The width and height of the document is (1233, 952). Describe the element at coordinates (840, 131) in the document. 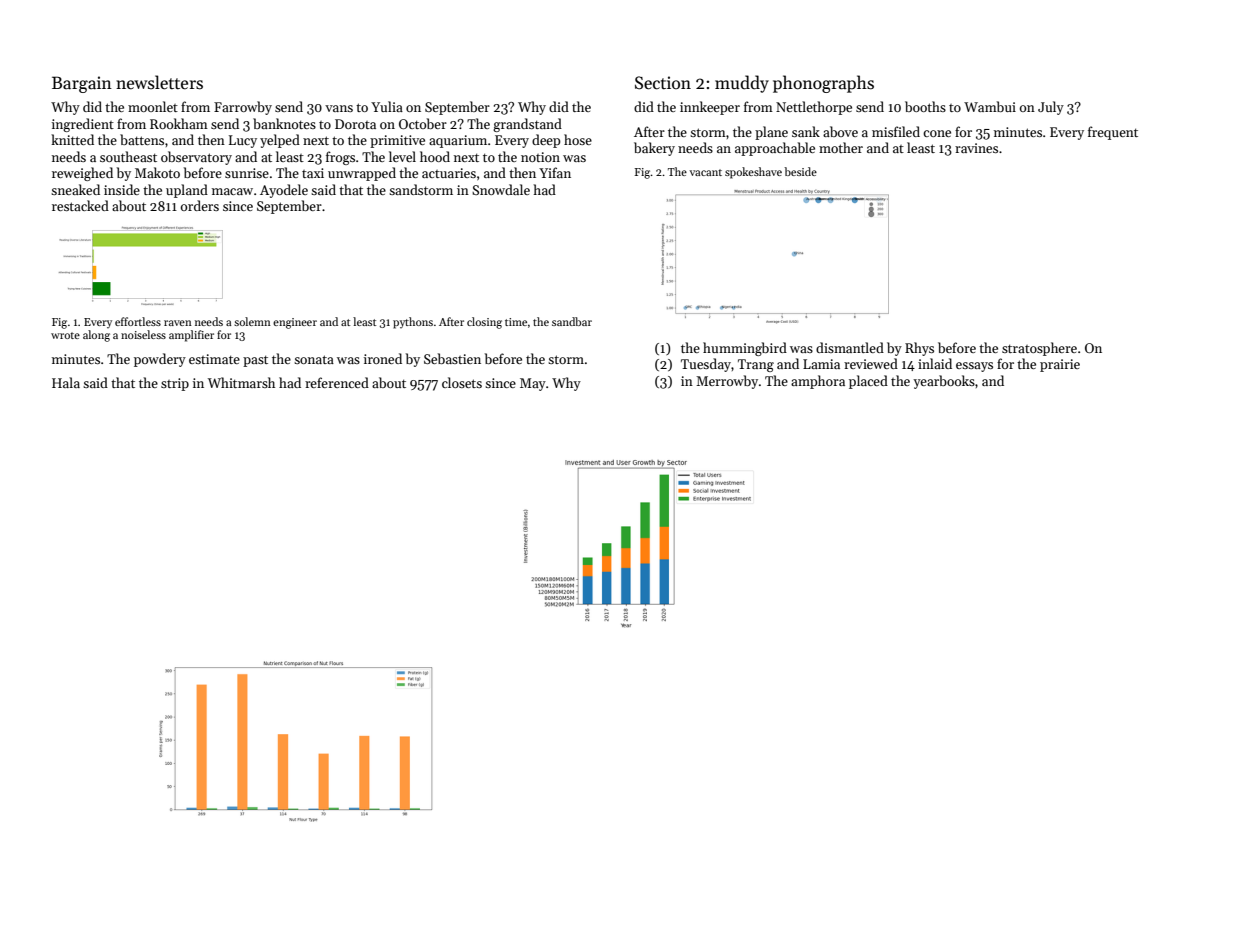

I see `above` at that location.
